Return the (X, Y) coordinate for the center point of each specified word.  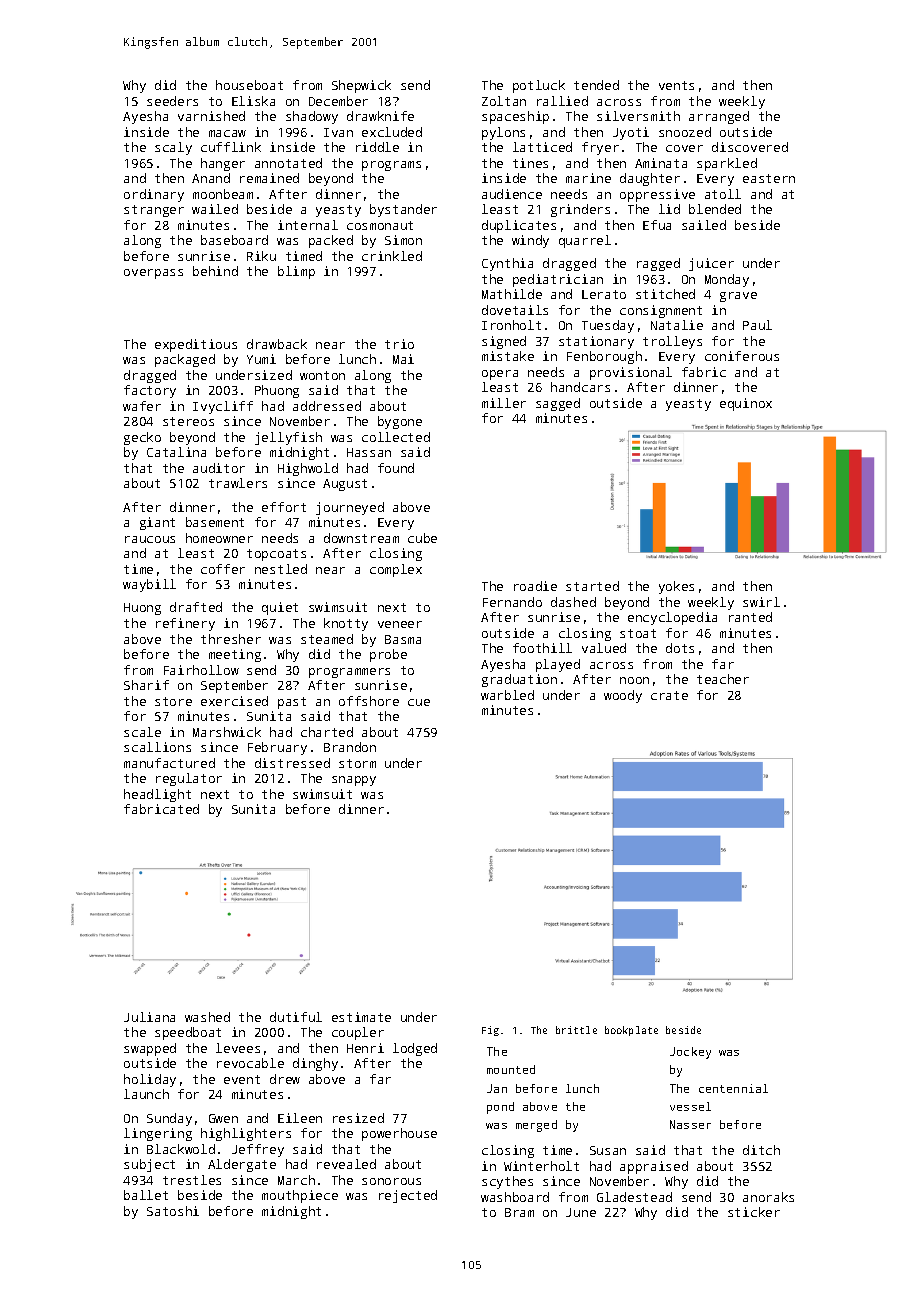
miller (504, 403)
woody (623, 696)
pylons (503, 133)
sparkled (727, 164)
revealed (346, 1164)
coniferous (742, 356)
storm (357, 763)
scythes (507, 1182)
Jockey (690, 1053)
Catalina (176, 452)
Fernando (512, 602)
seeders (172, 101)
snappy (354, 781)
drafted (196, 607)
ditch (761, 1150)
